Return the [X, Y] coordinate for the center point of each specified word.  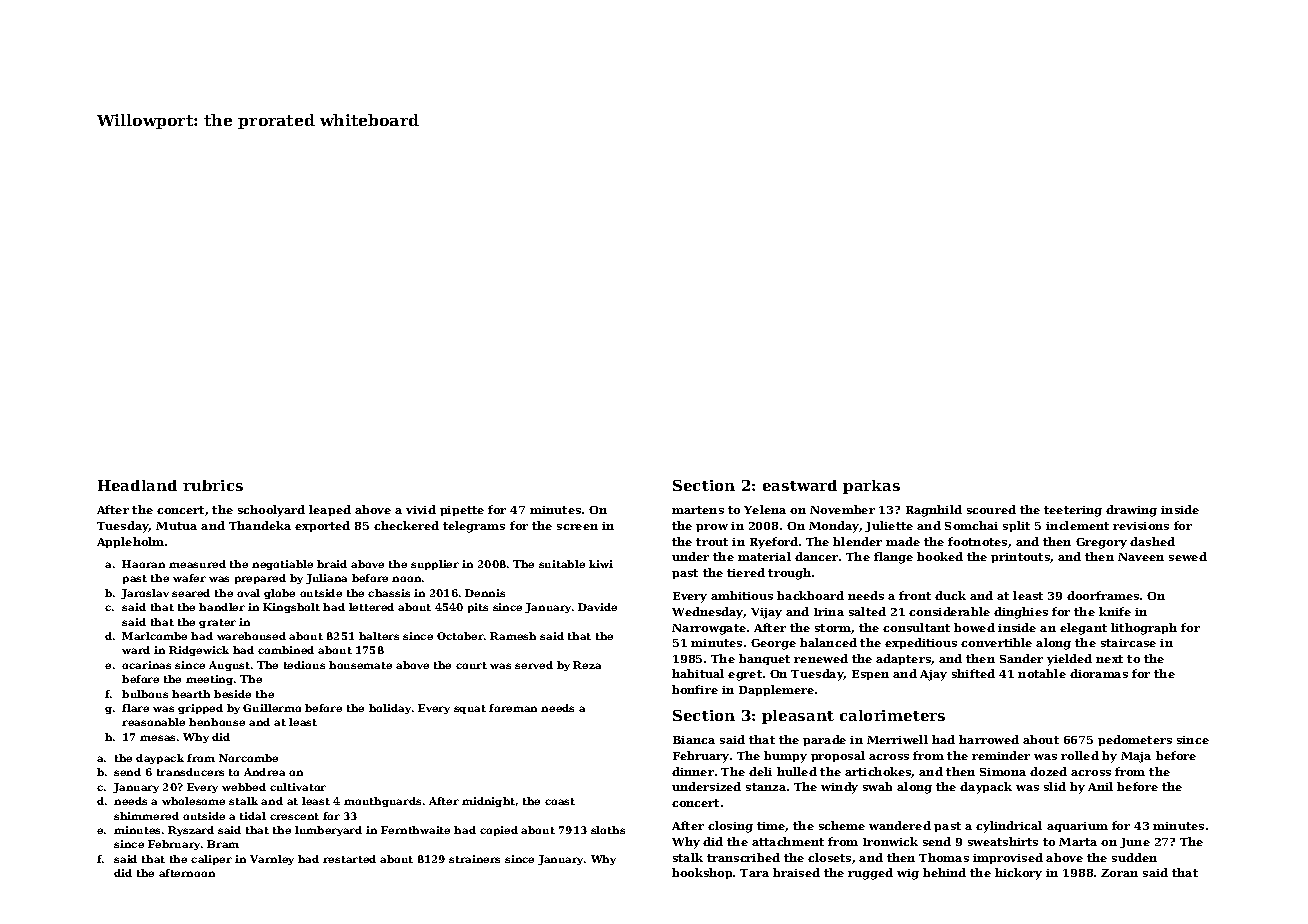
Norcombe [248, 758]
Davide [597, 607]
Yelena [765, 509]
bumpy [785, 757]
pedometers [1135, 740]
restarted [349, 859]
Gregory [1101, 543]
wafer [189, 578]
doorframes [1103, 595]
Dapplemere [776, 690]
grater [217, 623]
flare [135, 708]
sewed [1188, 556]
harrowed [989, 739]
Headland [137, 485]
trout [712, 542]
